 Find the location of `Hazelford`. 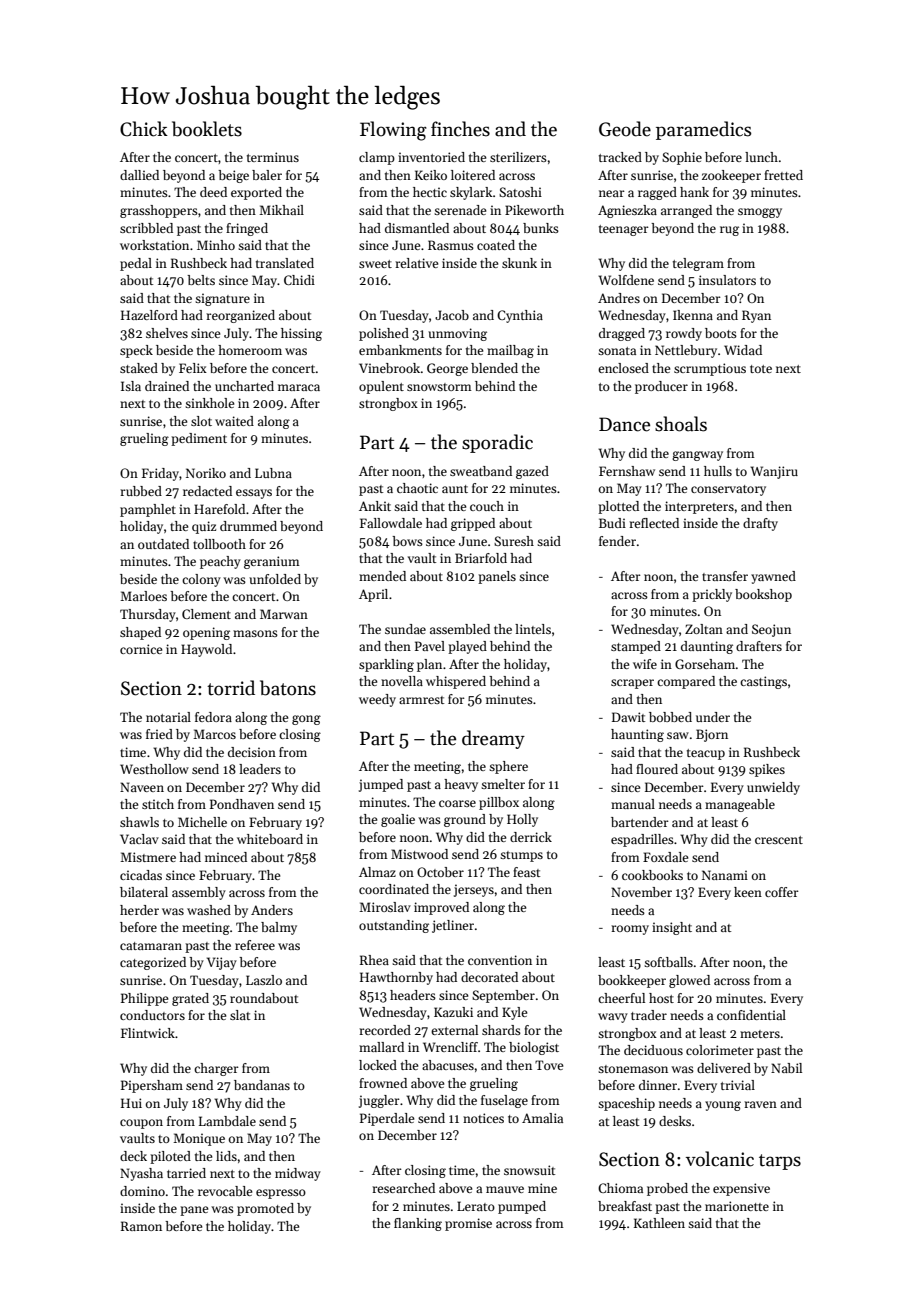

Hazelford is located at coordinates (149, 315).
